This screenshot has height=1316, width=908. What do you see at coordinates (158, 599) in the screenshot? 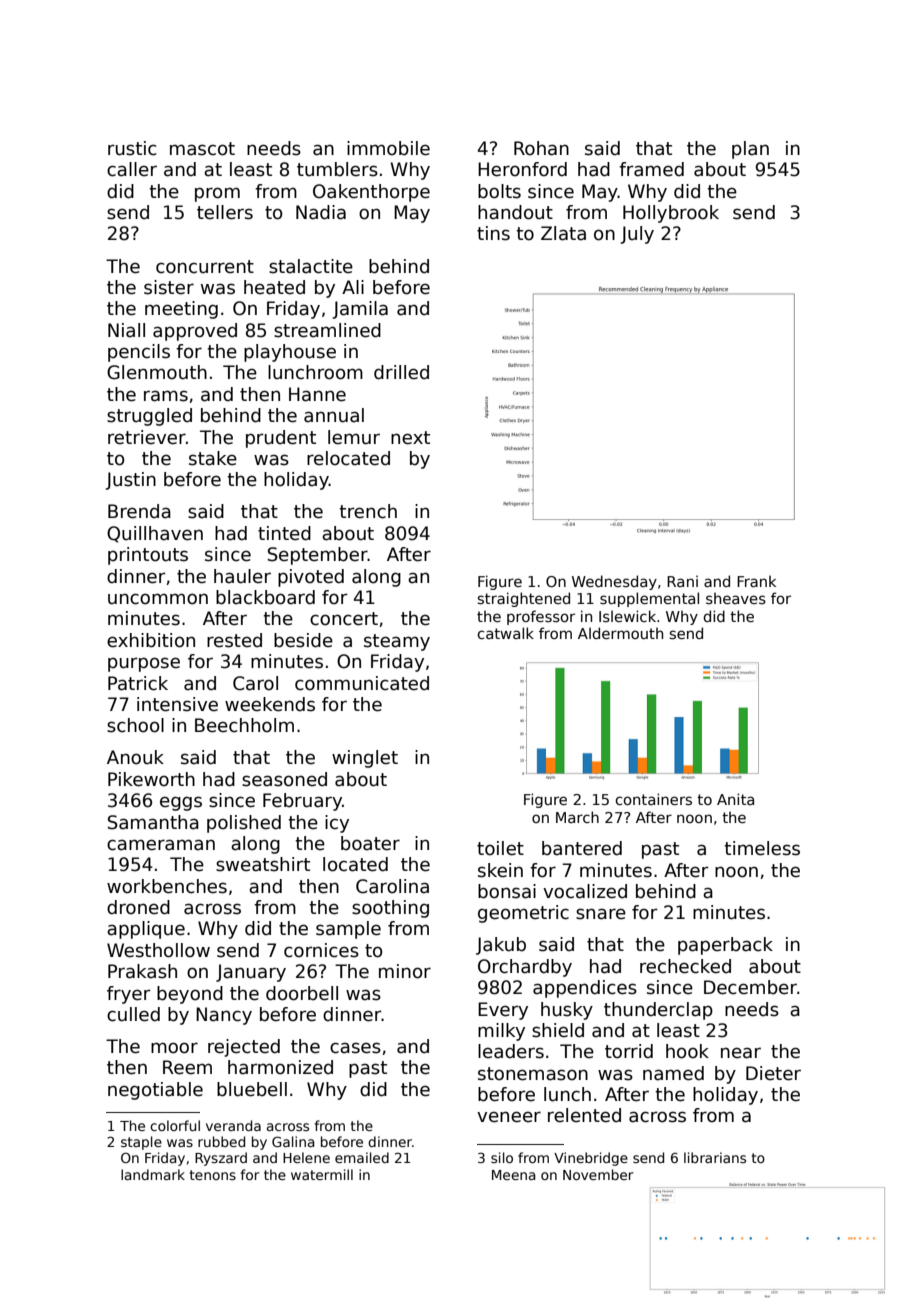
I see `uncommon` at bounding box center [158, 599].
